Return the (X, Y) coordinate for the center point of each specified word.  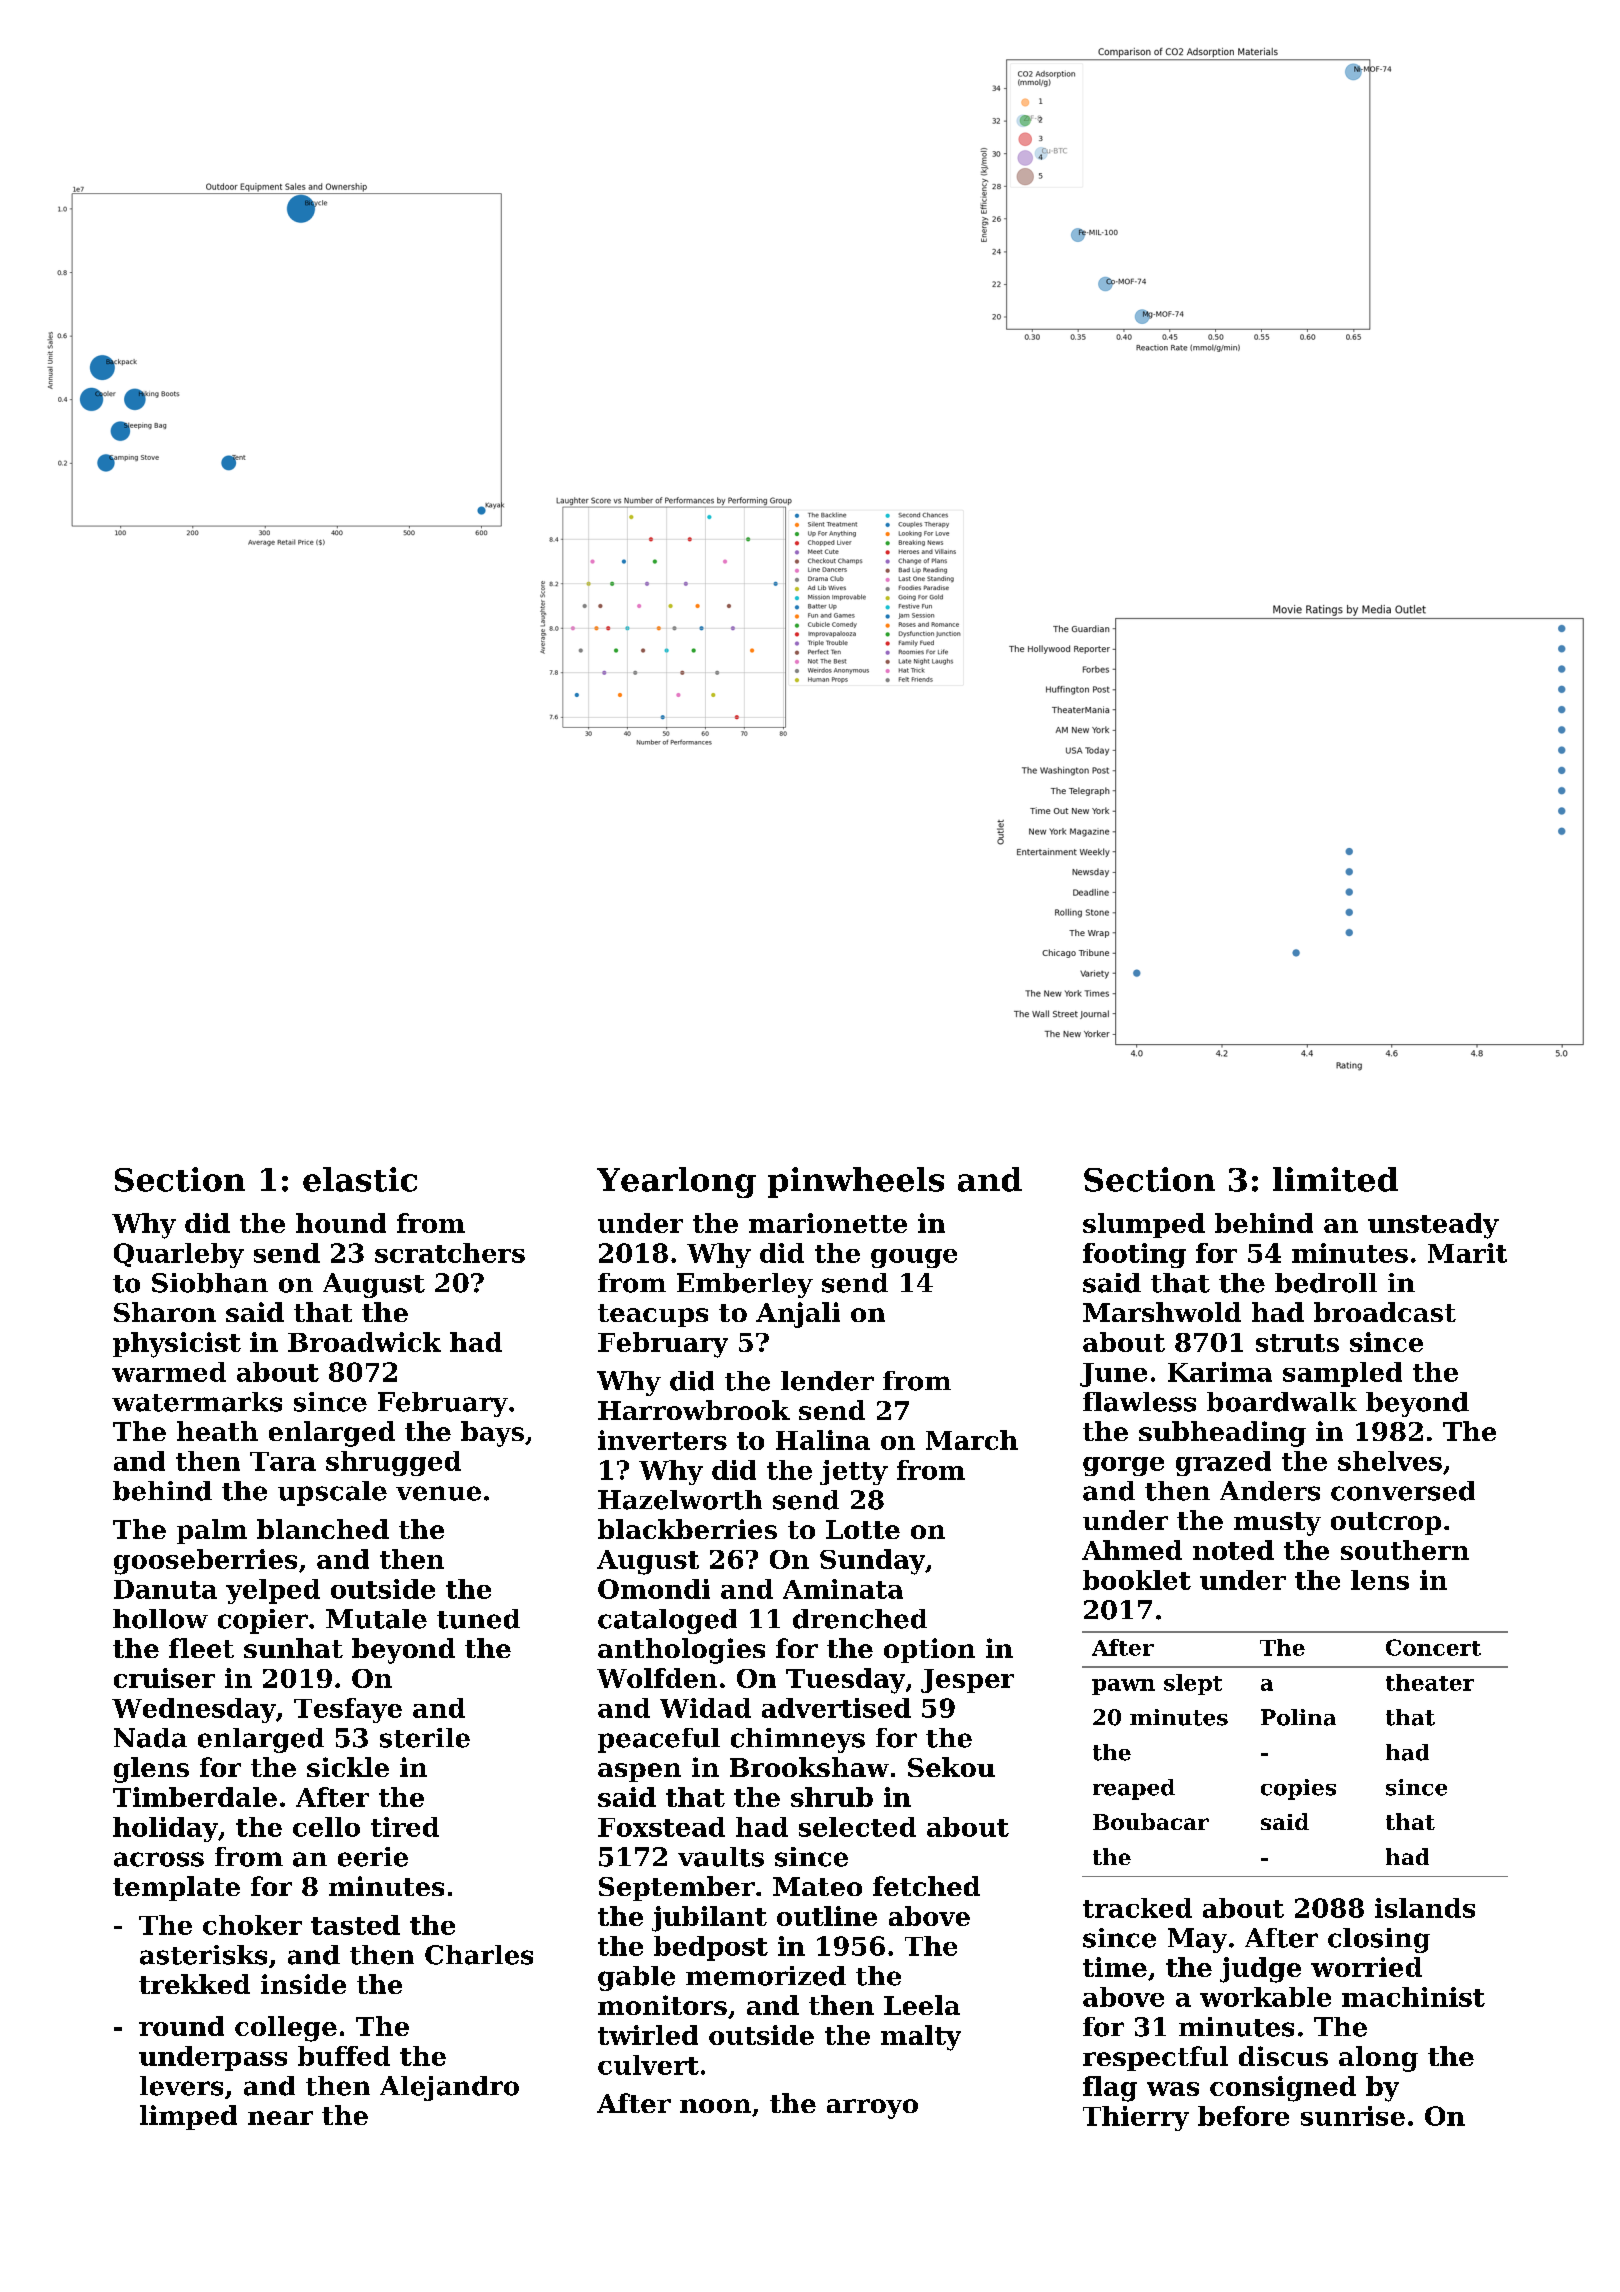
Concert (1433, 1647)
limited (1335, 1179)
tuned (478, 1619)
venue (438, 1493)
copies (1298, 1789)
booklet (1137, 1580)
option (929, 1650)
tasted (355, 1925)
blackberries (687, 1529)
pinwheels (856, 1182)
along (1378, 2059)
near (280, 2118)
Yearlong (676, 1182)
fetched (926, 1886)
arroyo (872, 2109)
